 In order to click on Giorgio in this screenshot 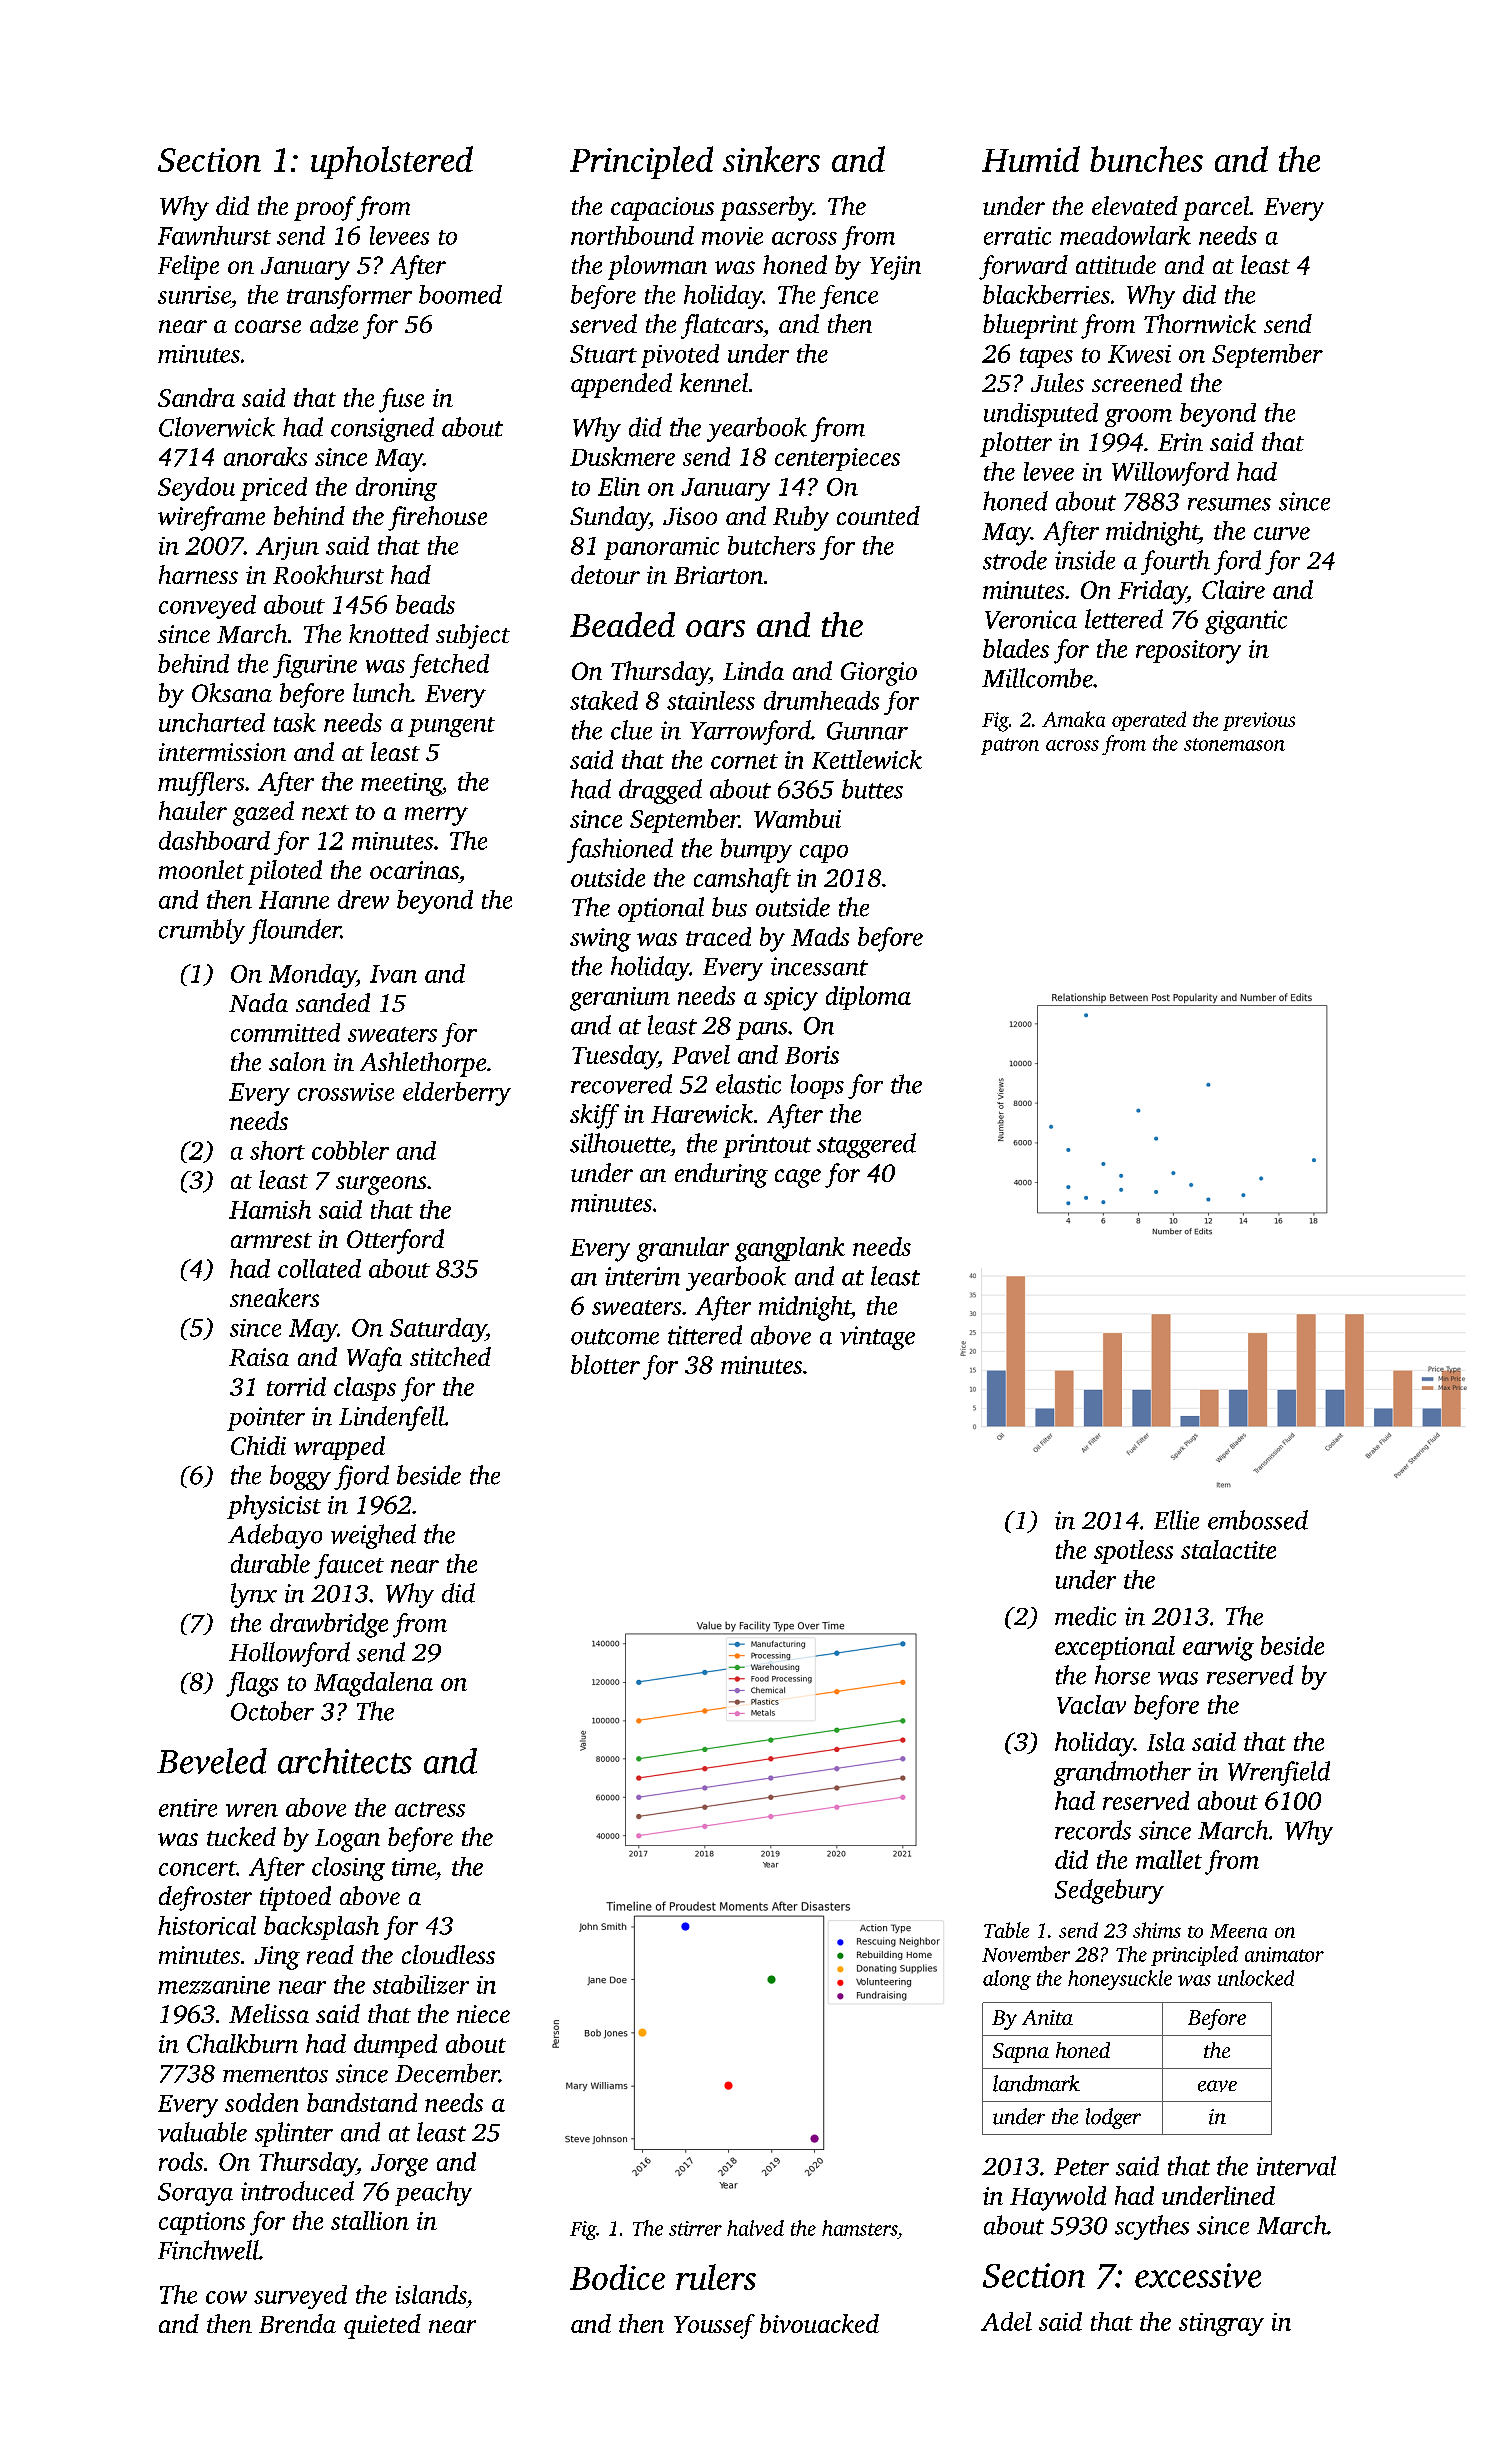, I will do `click(879, 674)`.
